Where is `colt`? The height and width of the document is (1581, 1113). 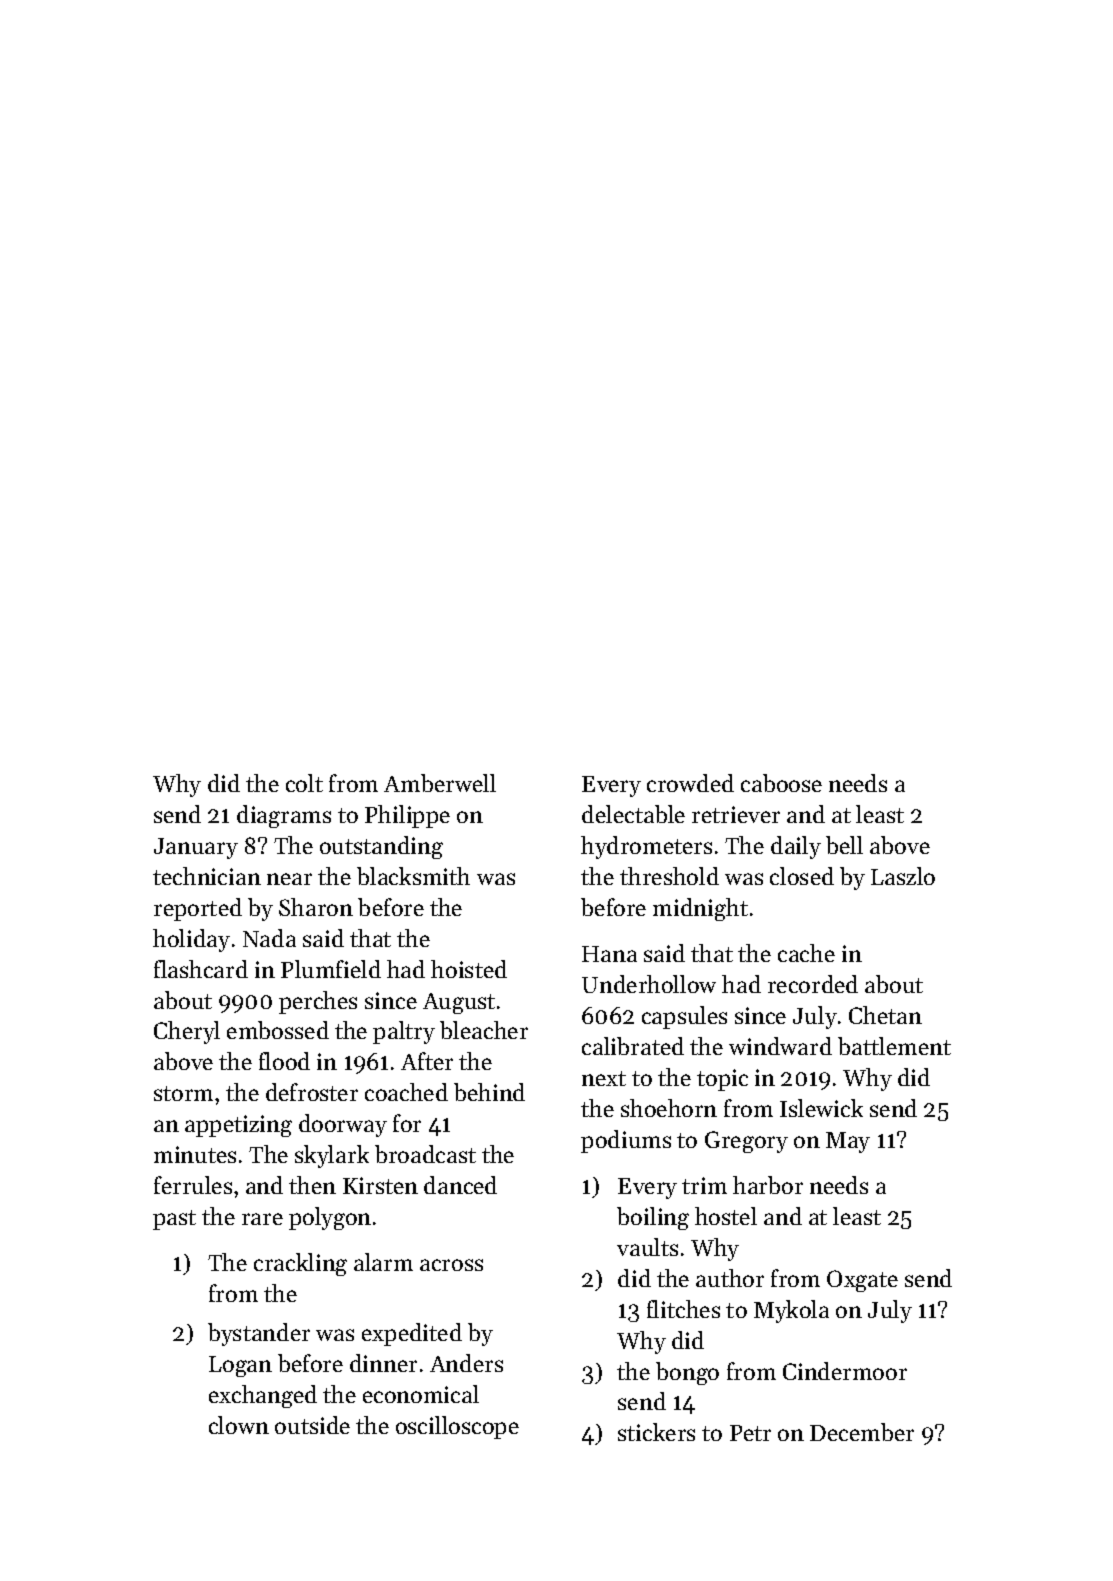
colt is located at coordinates (304, 783).
